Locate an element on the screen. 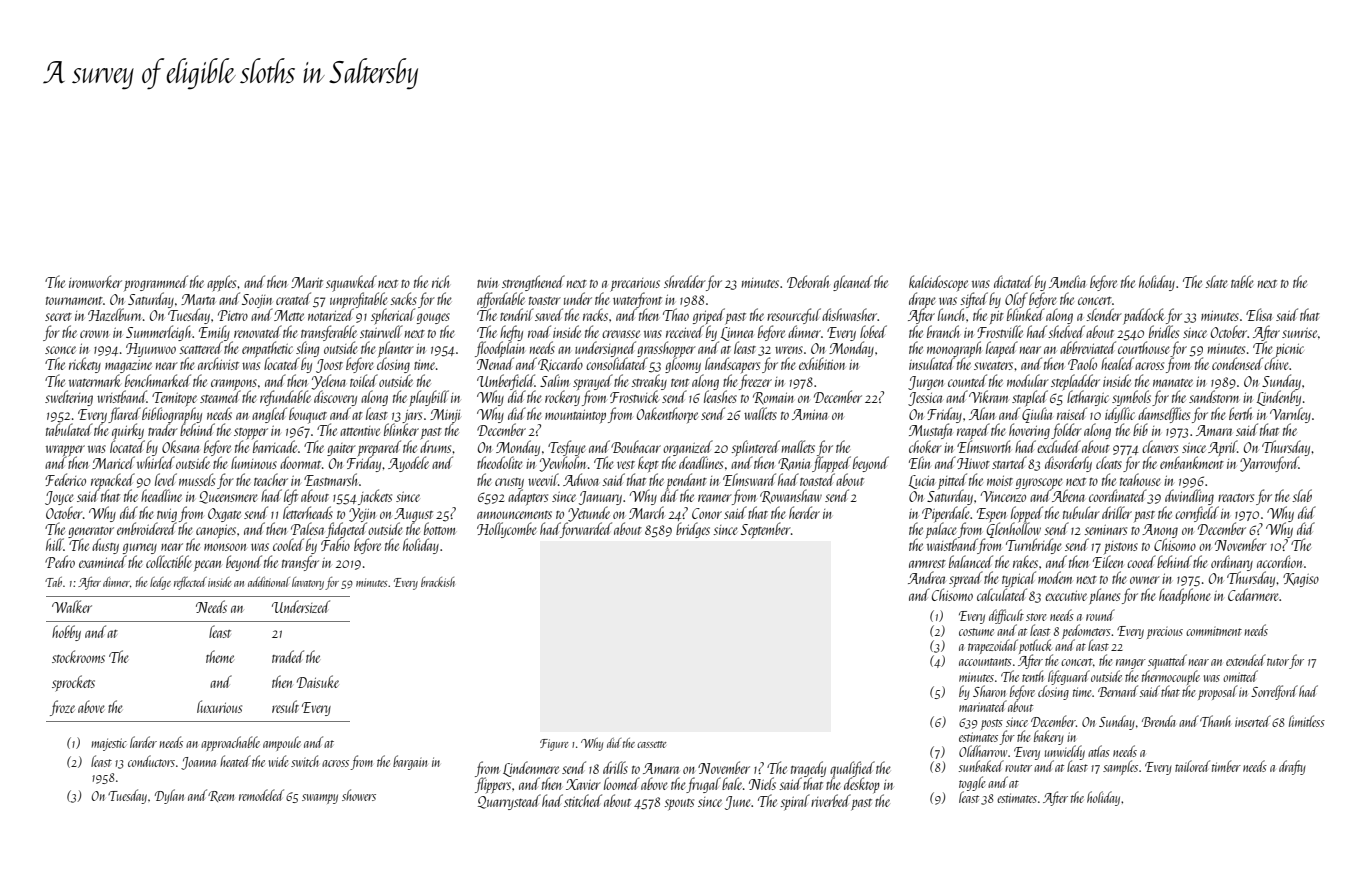 This screenshot has width=1372, height=887. September is located at coordinates (766, 530).
